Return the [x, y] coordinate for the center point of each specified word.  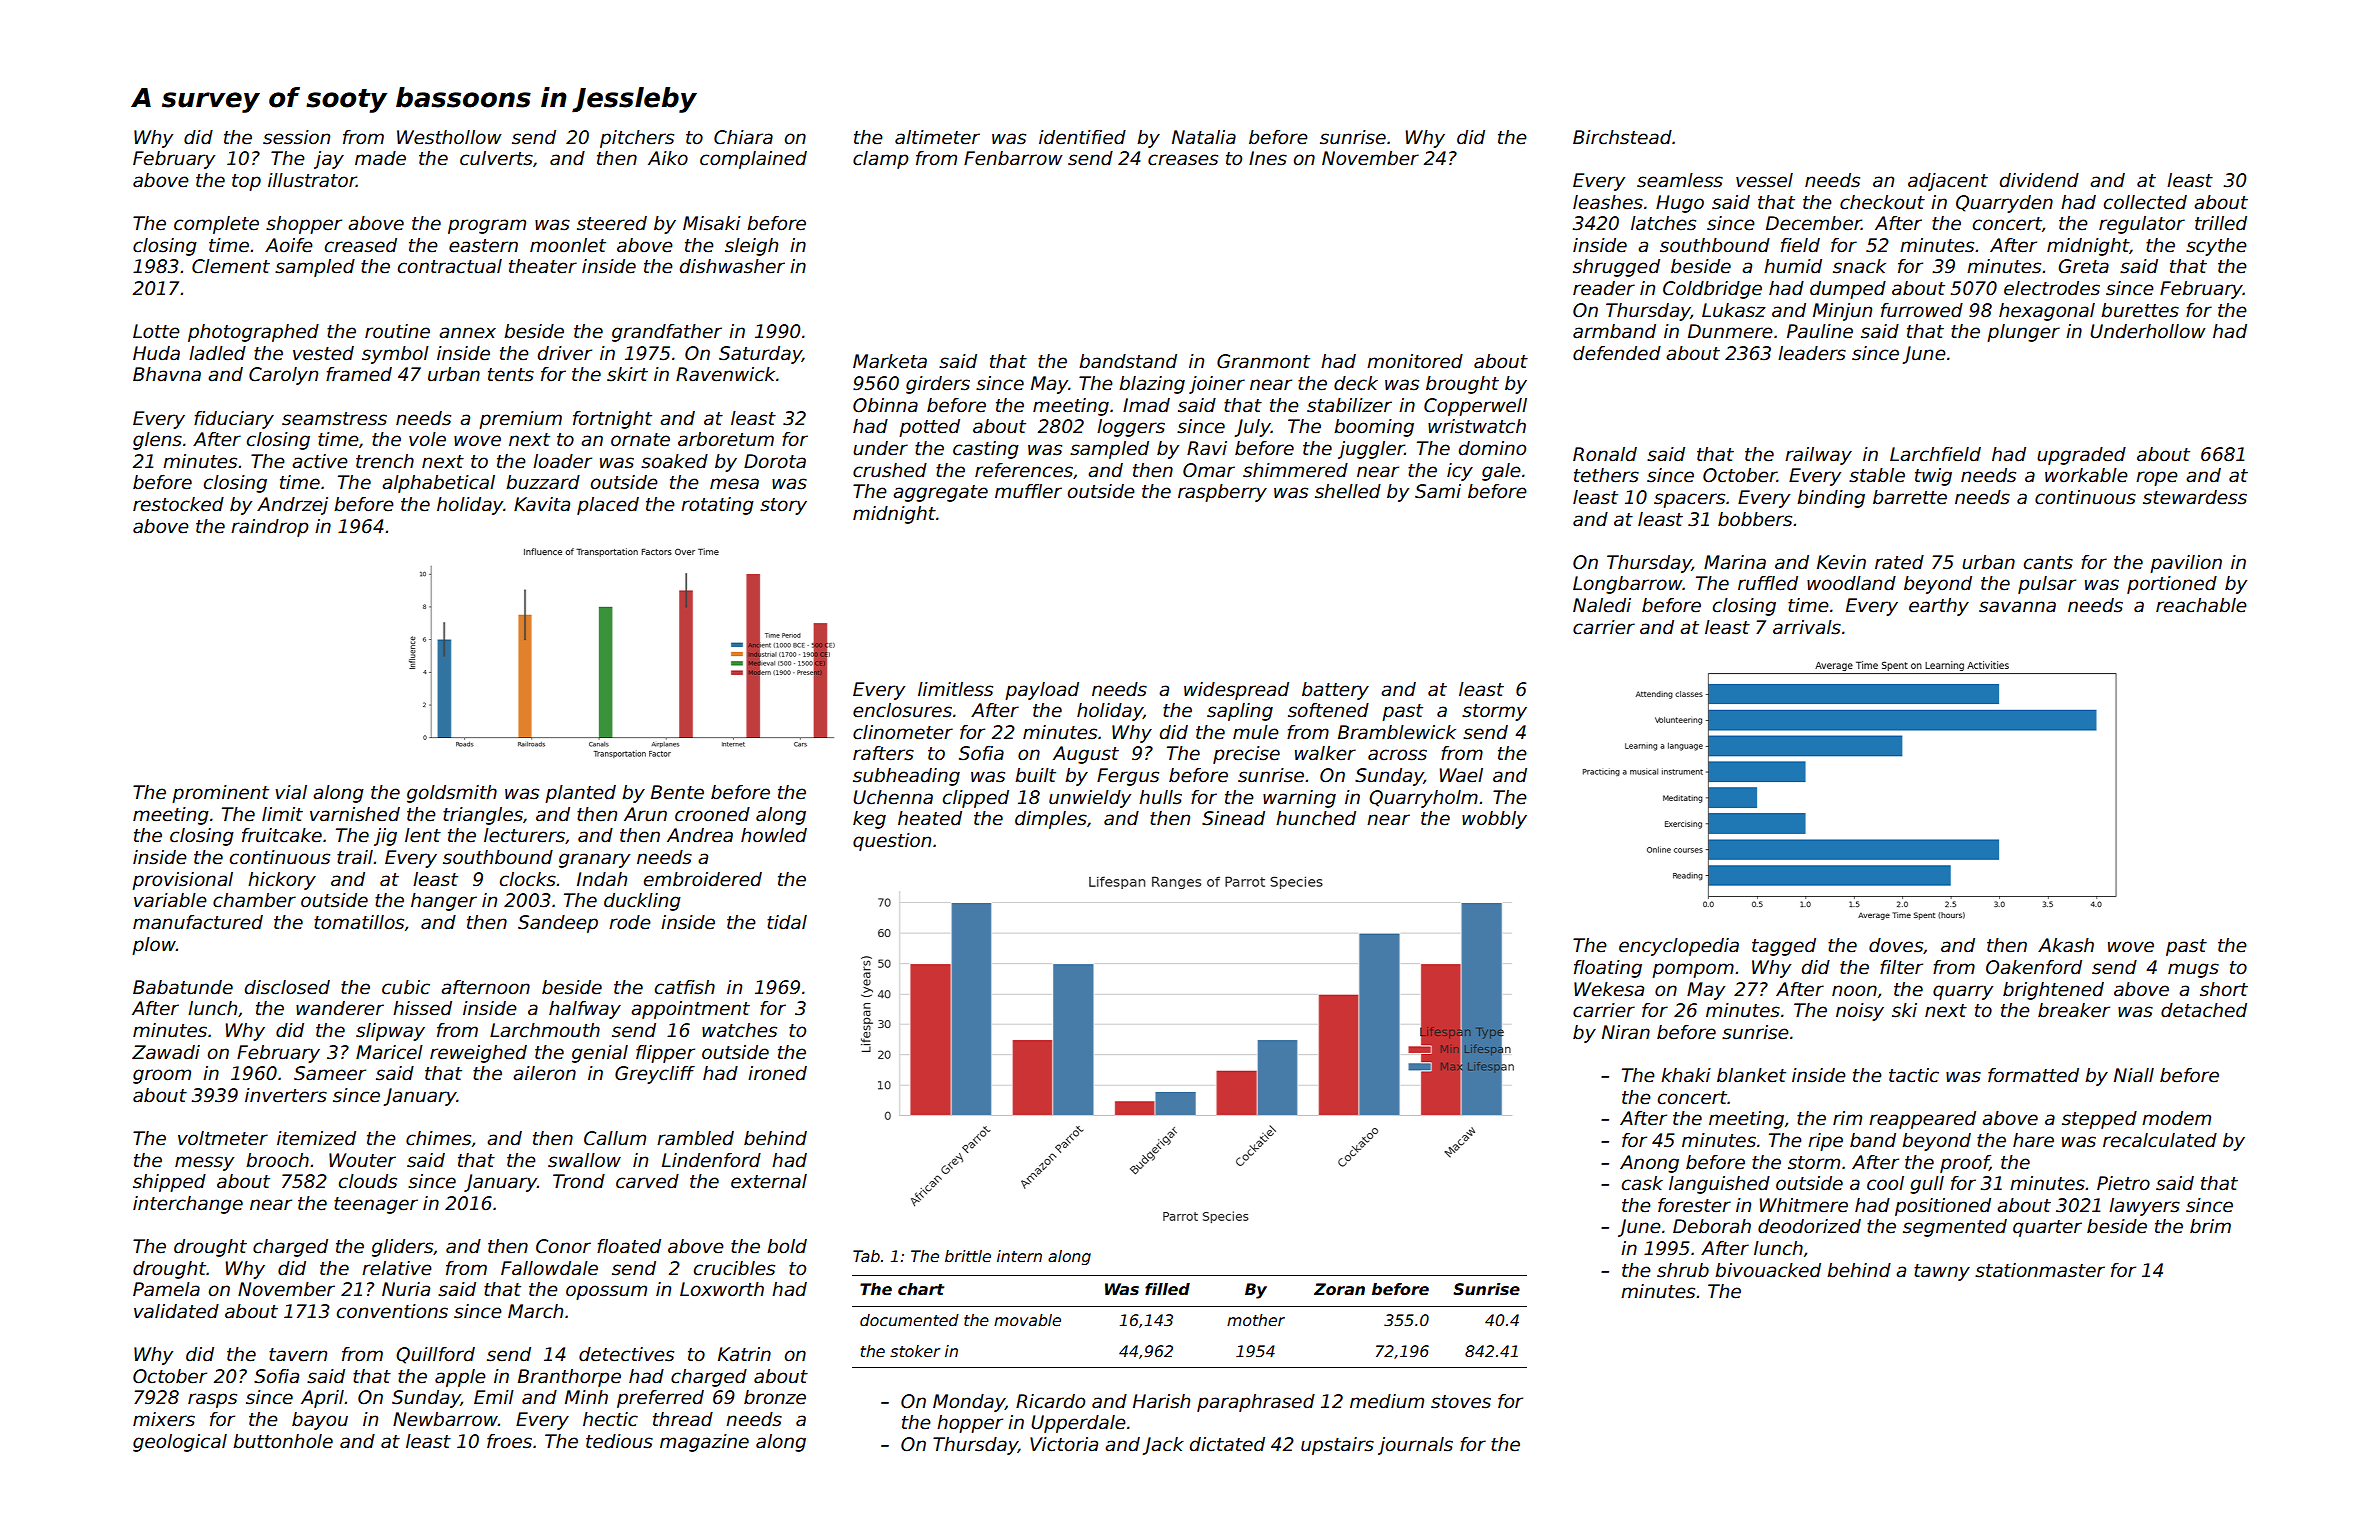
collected [2145, 202]
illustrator [312, 180]
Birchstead [1622, 137]
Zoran [1339, 1289]
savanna [2017, 607]
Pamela [166, 1289]
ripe [1825, 1142]
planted [580, 794]
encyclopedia [1679, 947]
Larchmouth [545, 1030]
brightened [2053, 991]
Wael [1461, 775]
